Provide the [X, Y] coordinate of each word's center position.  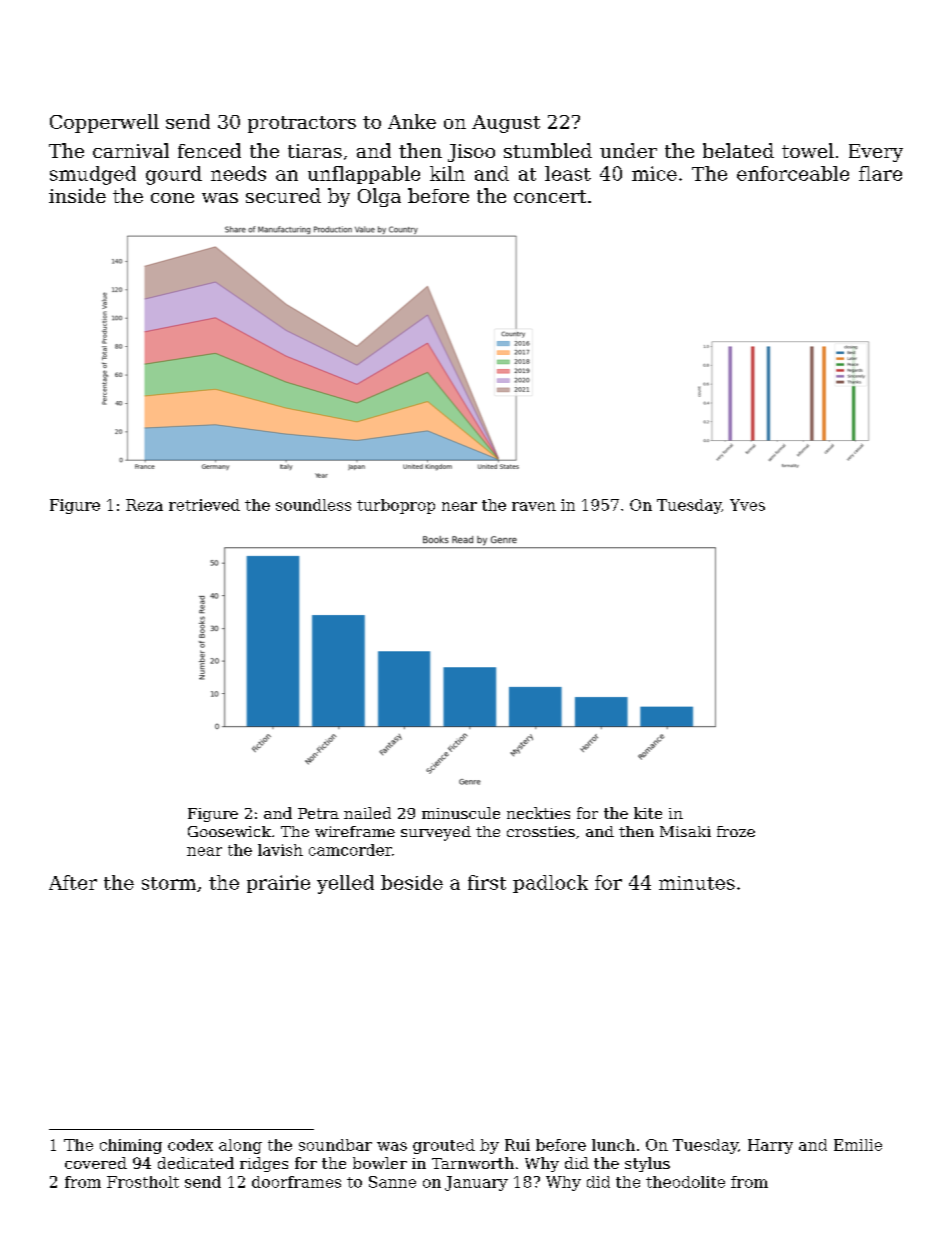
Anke [412, 121]
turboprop [396, 506]
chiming [131, 1146]
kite [648, 813]
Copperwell [104, 123]
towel [808, 150]
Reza [144, 505]
